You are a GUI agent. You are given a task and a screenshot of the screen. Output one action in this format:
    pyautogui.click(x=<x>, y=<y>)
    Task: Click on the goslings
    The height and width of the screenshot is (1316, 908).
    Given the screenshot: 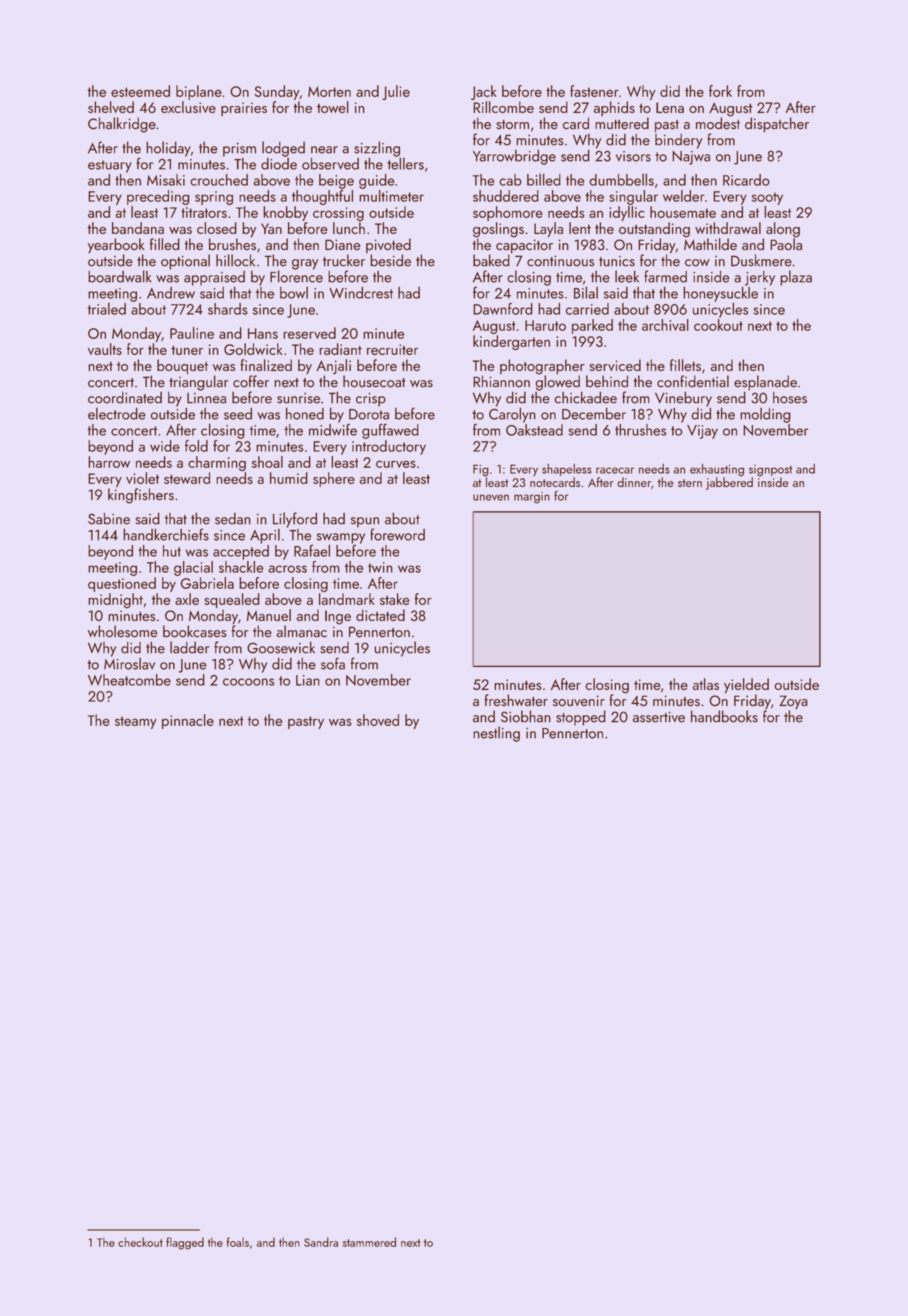 What is the action you would take?
    pyautogui.click(x=498, y=230)
